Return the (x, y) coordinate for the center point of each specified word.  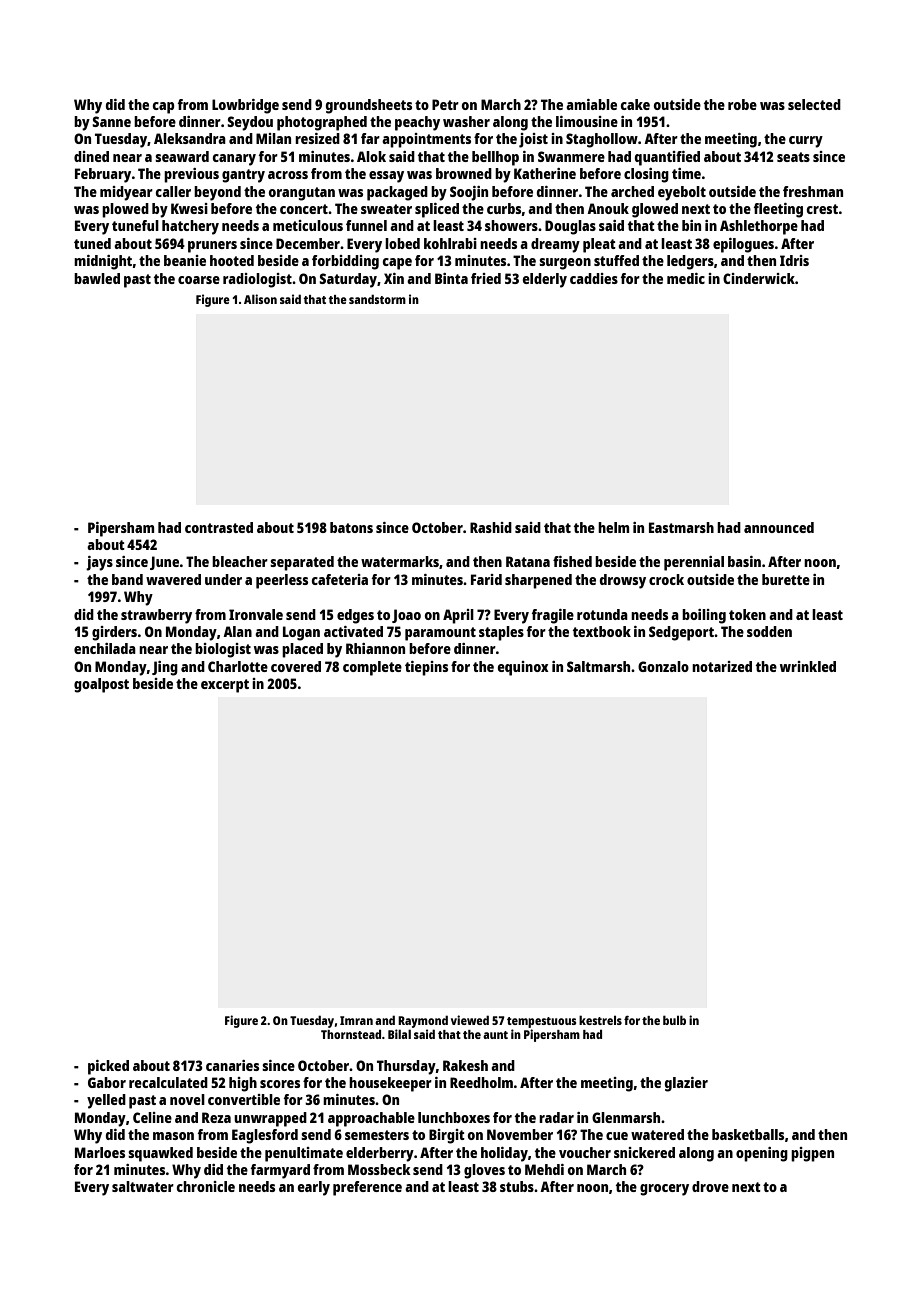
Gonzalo (663, 666)
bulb (674, 1020)
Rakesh (465, 1065)
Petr (445, 104)
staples (501, 633)
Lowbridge (245, 106)
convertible (244, 1099)
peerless (282, 581)
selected (814, 104)
